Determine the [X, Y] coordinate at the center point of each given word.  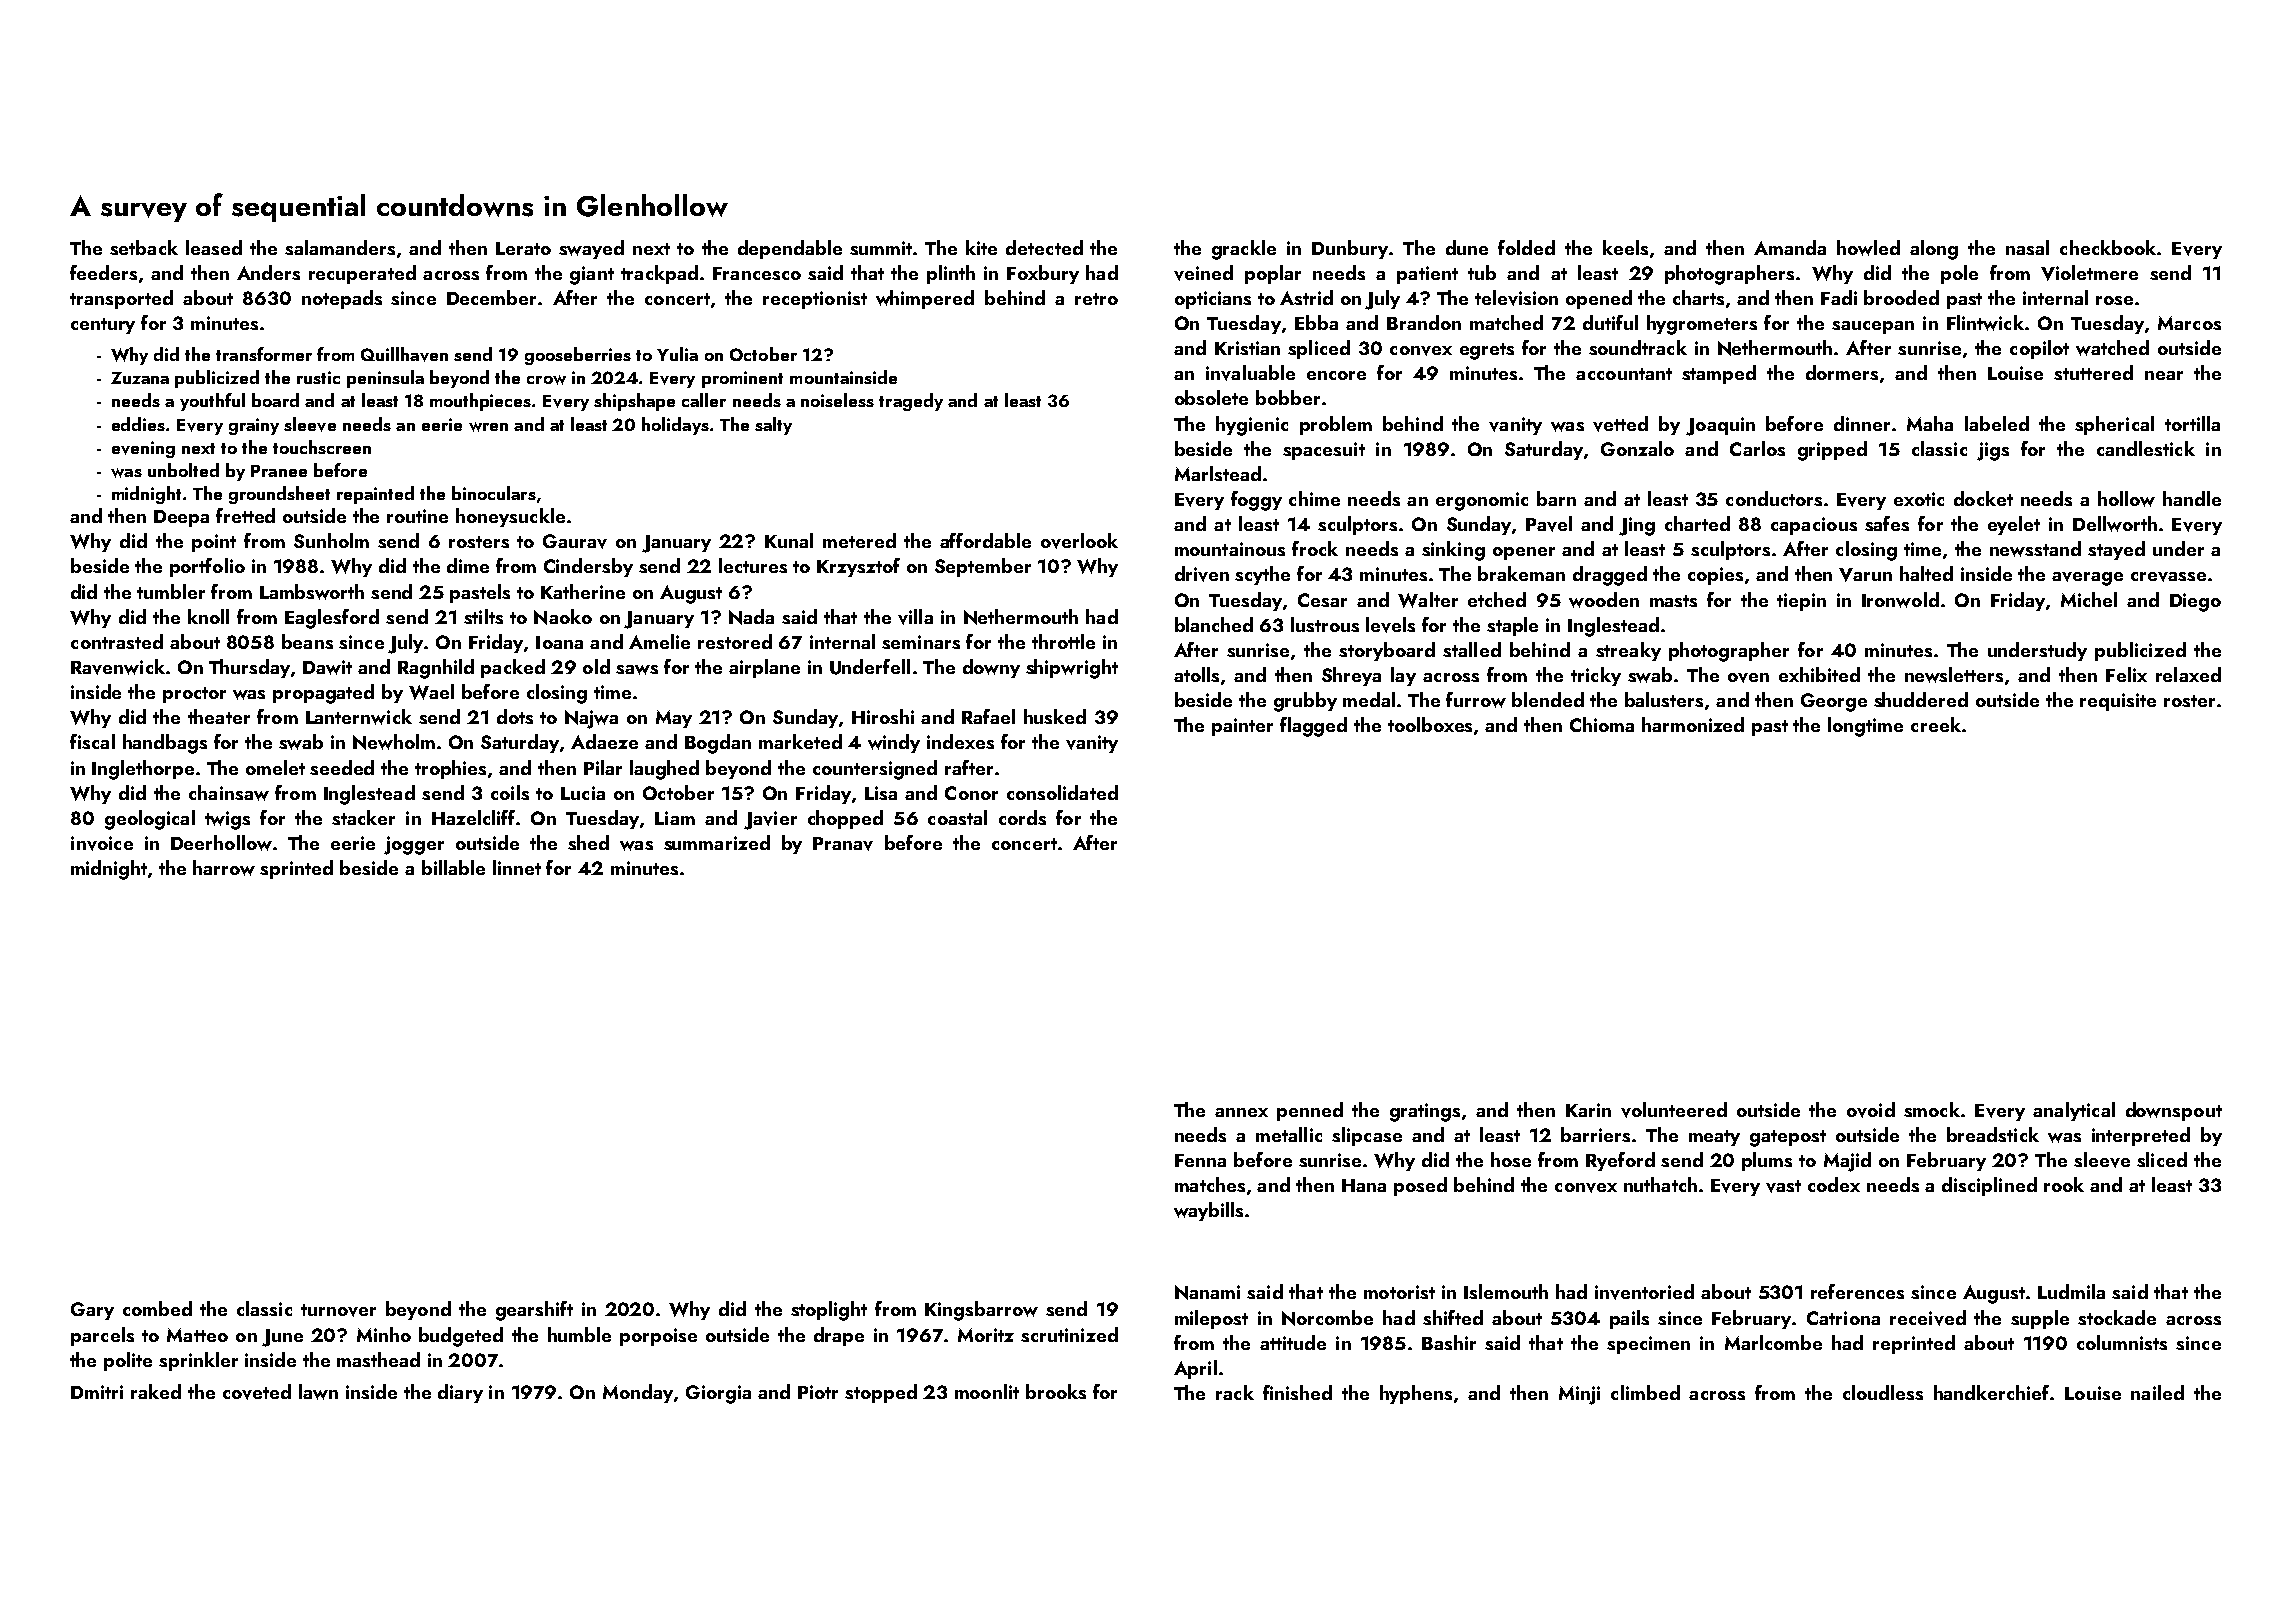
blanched [1214, 624]
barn [1556, 498]
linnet [517, 867]
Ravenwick [118, 667]
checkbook [2108, 247]
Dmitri [97, 1392]
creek [1936, 724]
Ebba [1316, 322]
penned [1310, 1111]
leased [214, 247]
